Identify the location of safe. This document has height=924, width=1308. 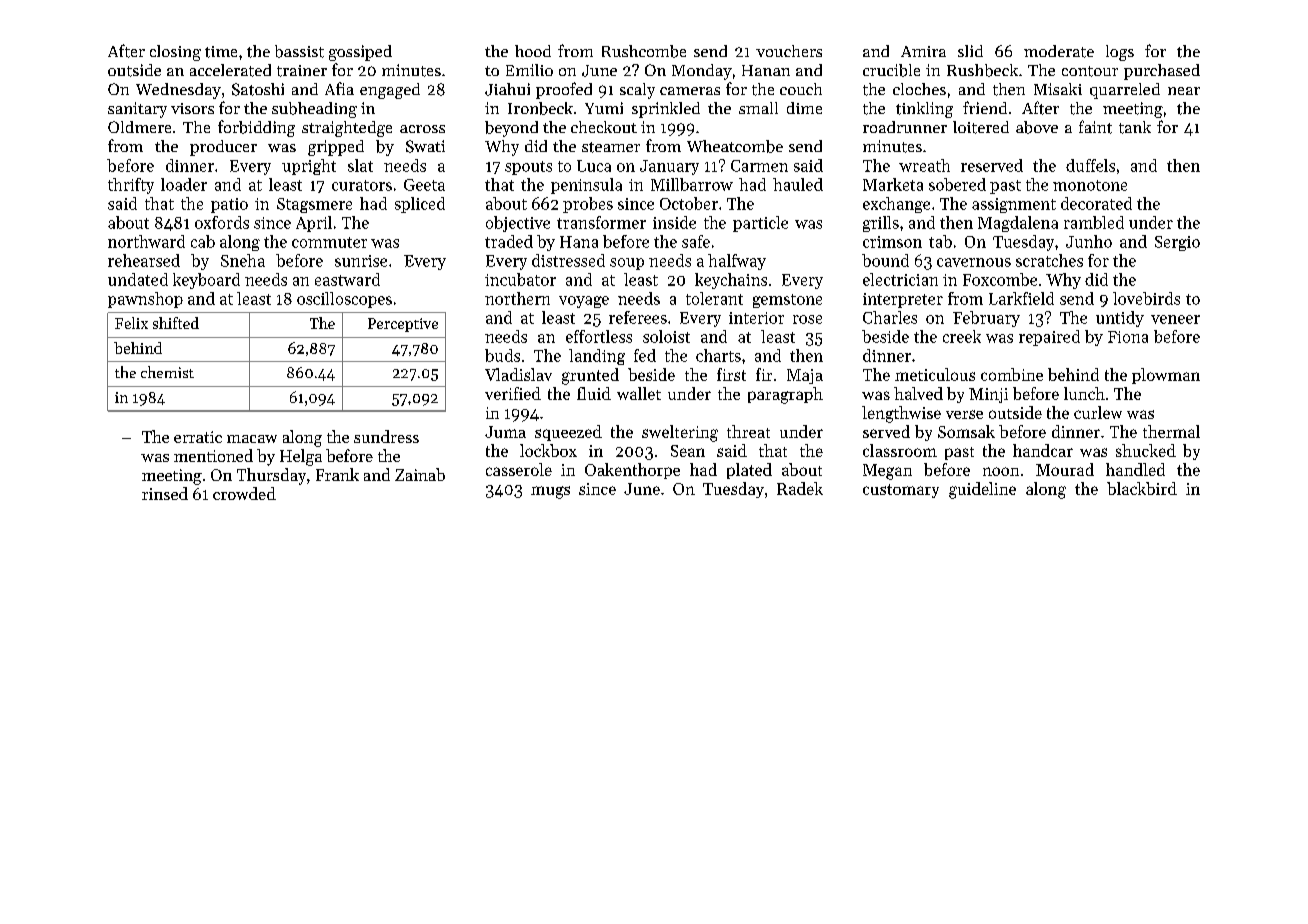
(696, 241).
